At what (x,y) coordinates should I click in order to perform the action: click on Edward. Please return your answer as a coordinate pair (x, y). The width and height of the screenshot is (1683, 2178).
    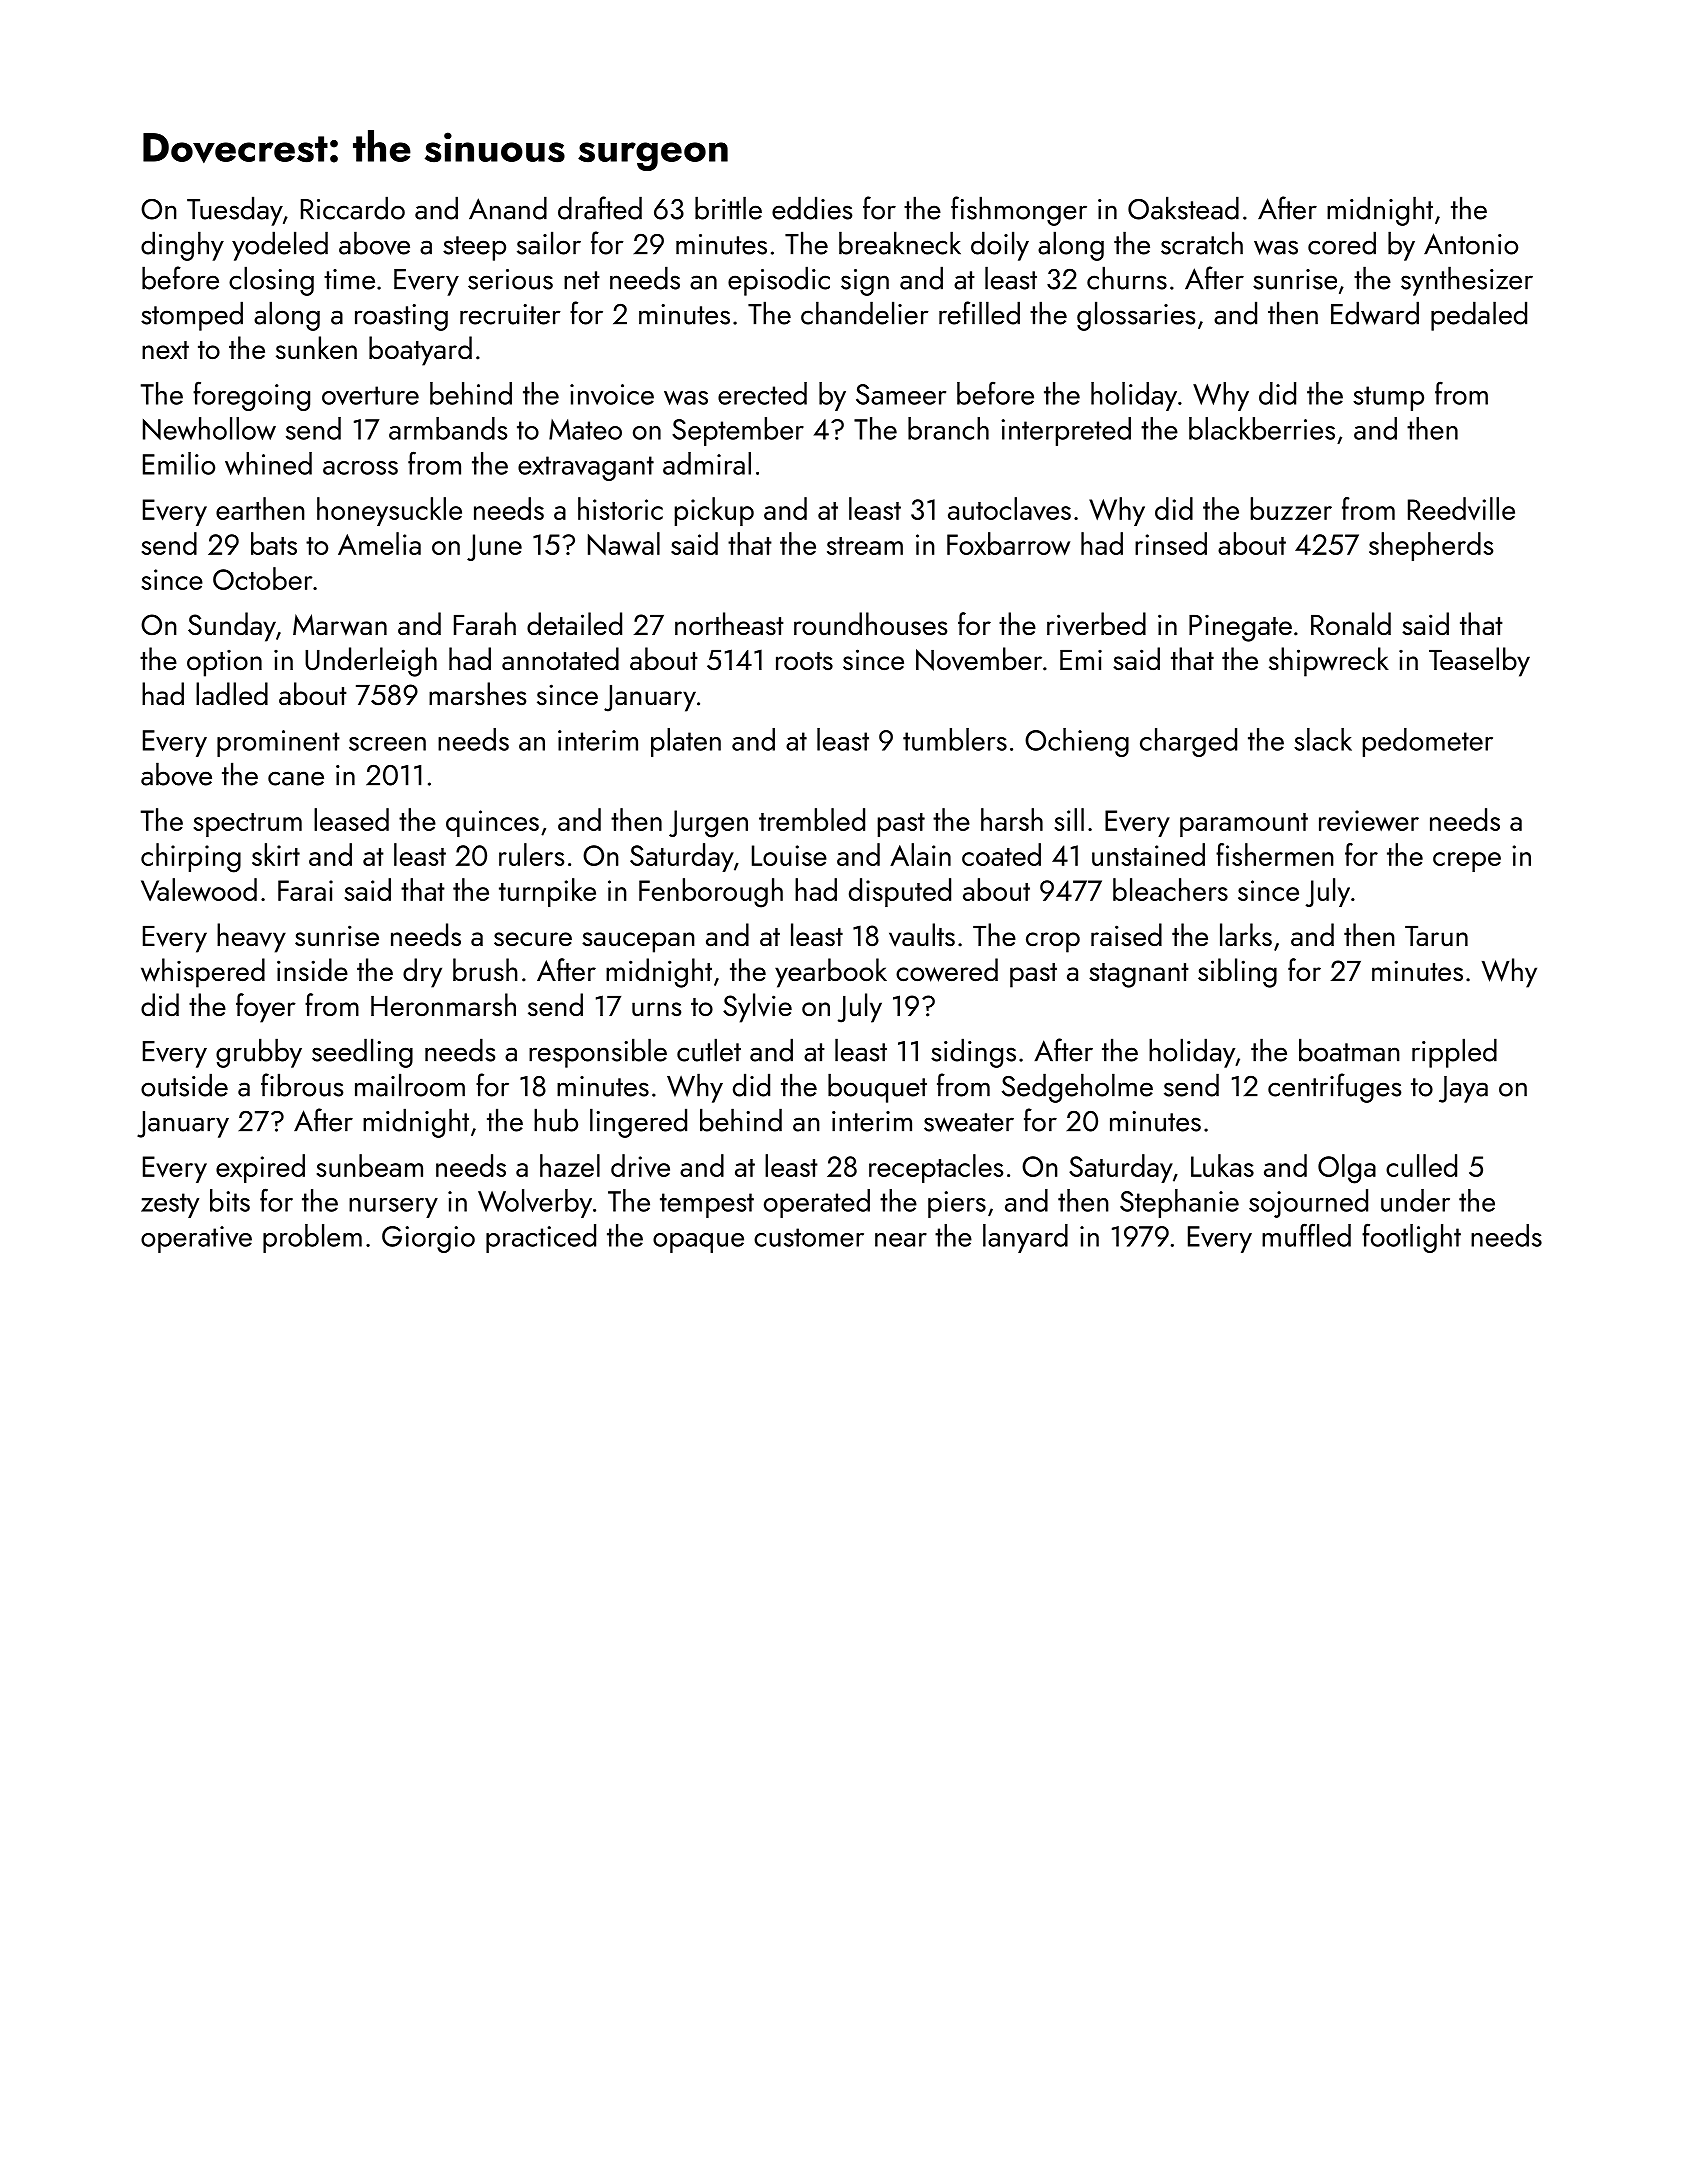
    Looking at the image, I should click on (1375, 313).
